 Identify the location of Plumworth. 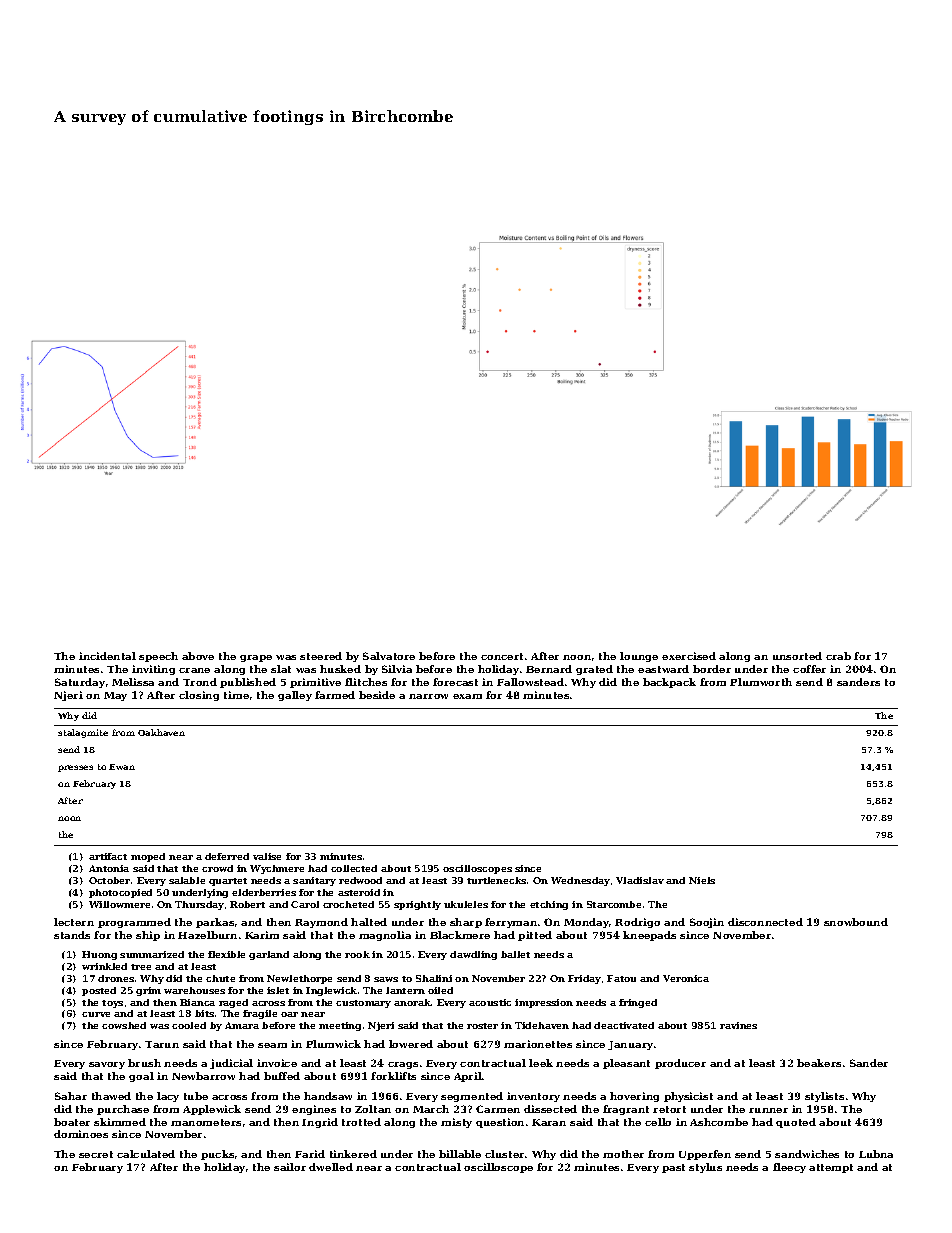
(761, 682).
